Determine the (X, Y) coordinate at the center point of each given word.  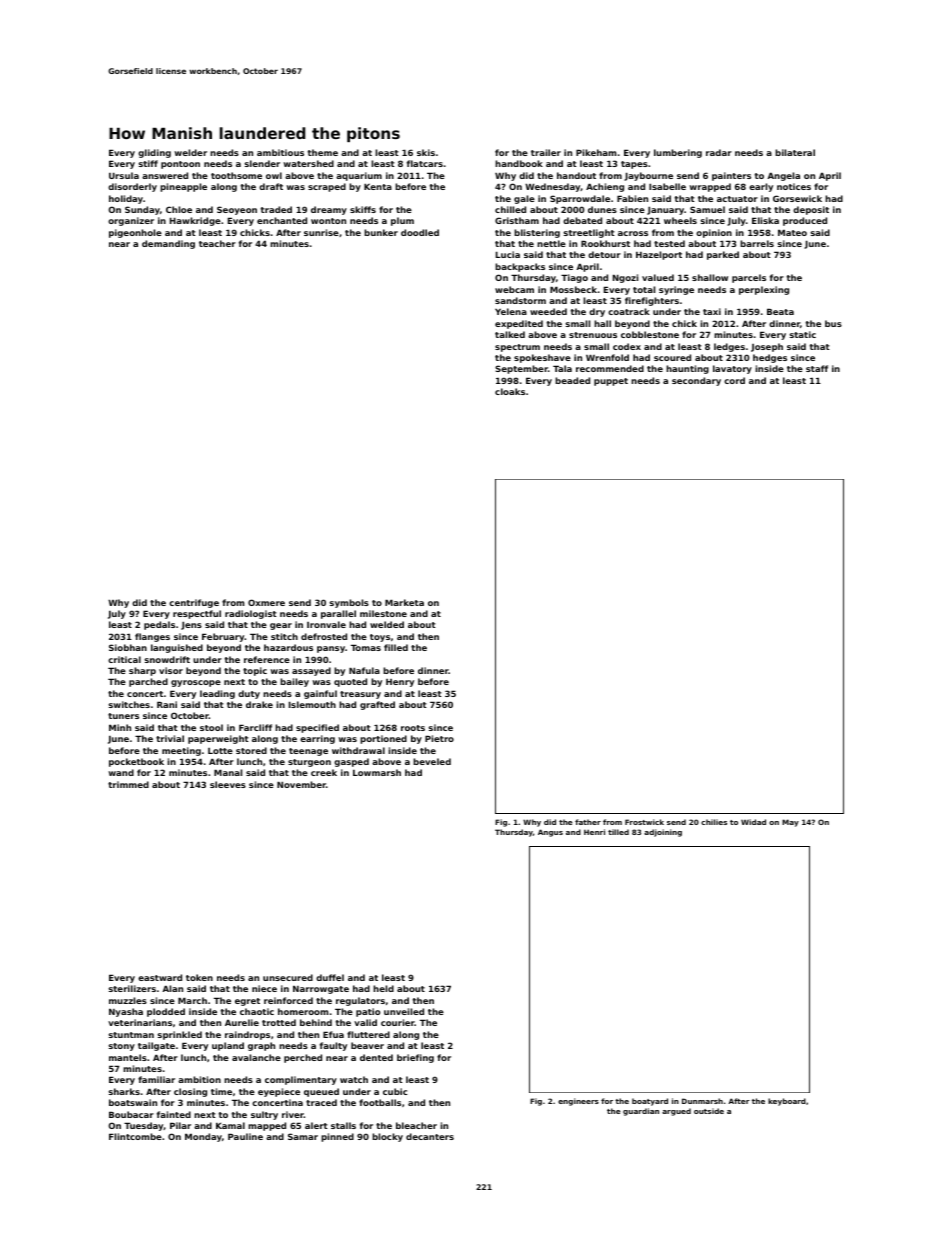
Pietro (439, 738)
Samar (303, 1136)
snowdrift (167, 659)
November (301, 784)
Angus (550, 833)
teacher (217, 243)
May (790, 823)
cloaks (510, 391)
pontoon (180, 165)
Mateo (792, 232)
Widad (753, 822)
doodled (420, 232)
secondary (696, 381)
